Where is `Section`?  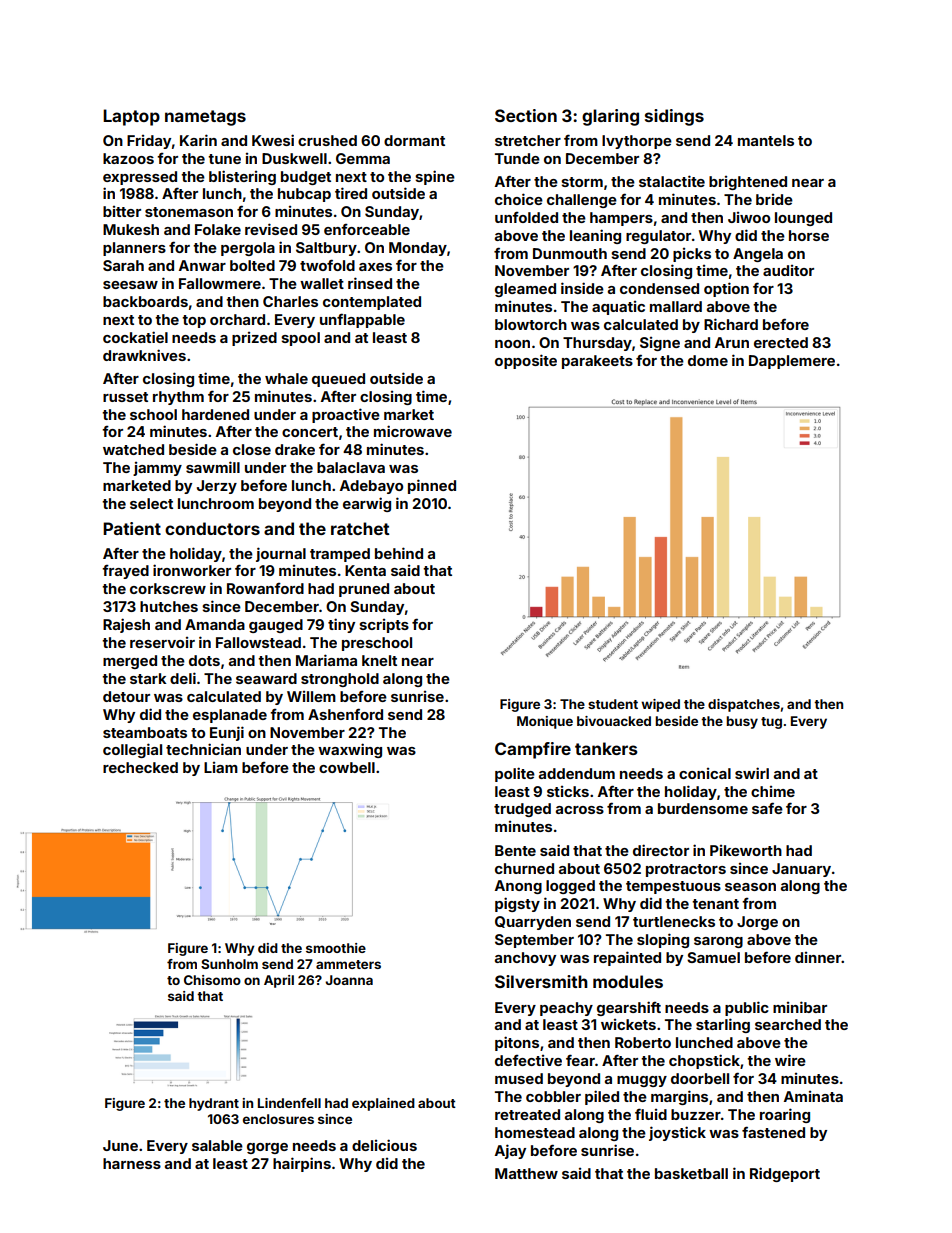 Section is located at coordinates (526, 115).
